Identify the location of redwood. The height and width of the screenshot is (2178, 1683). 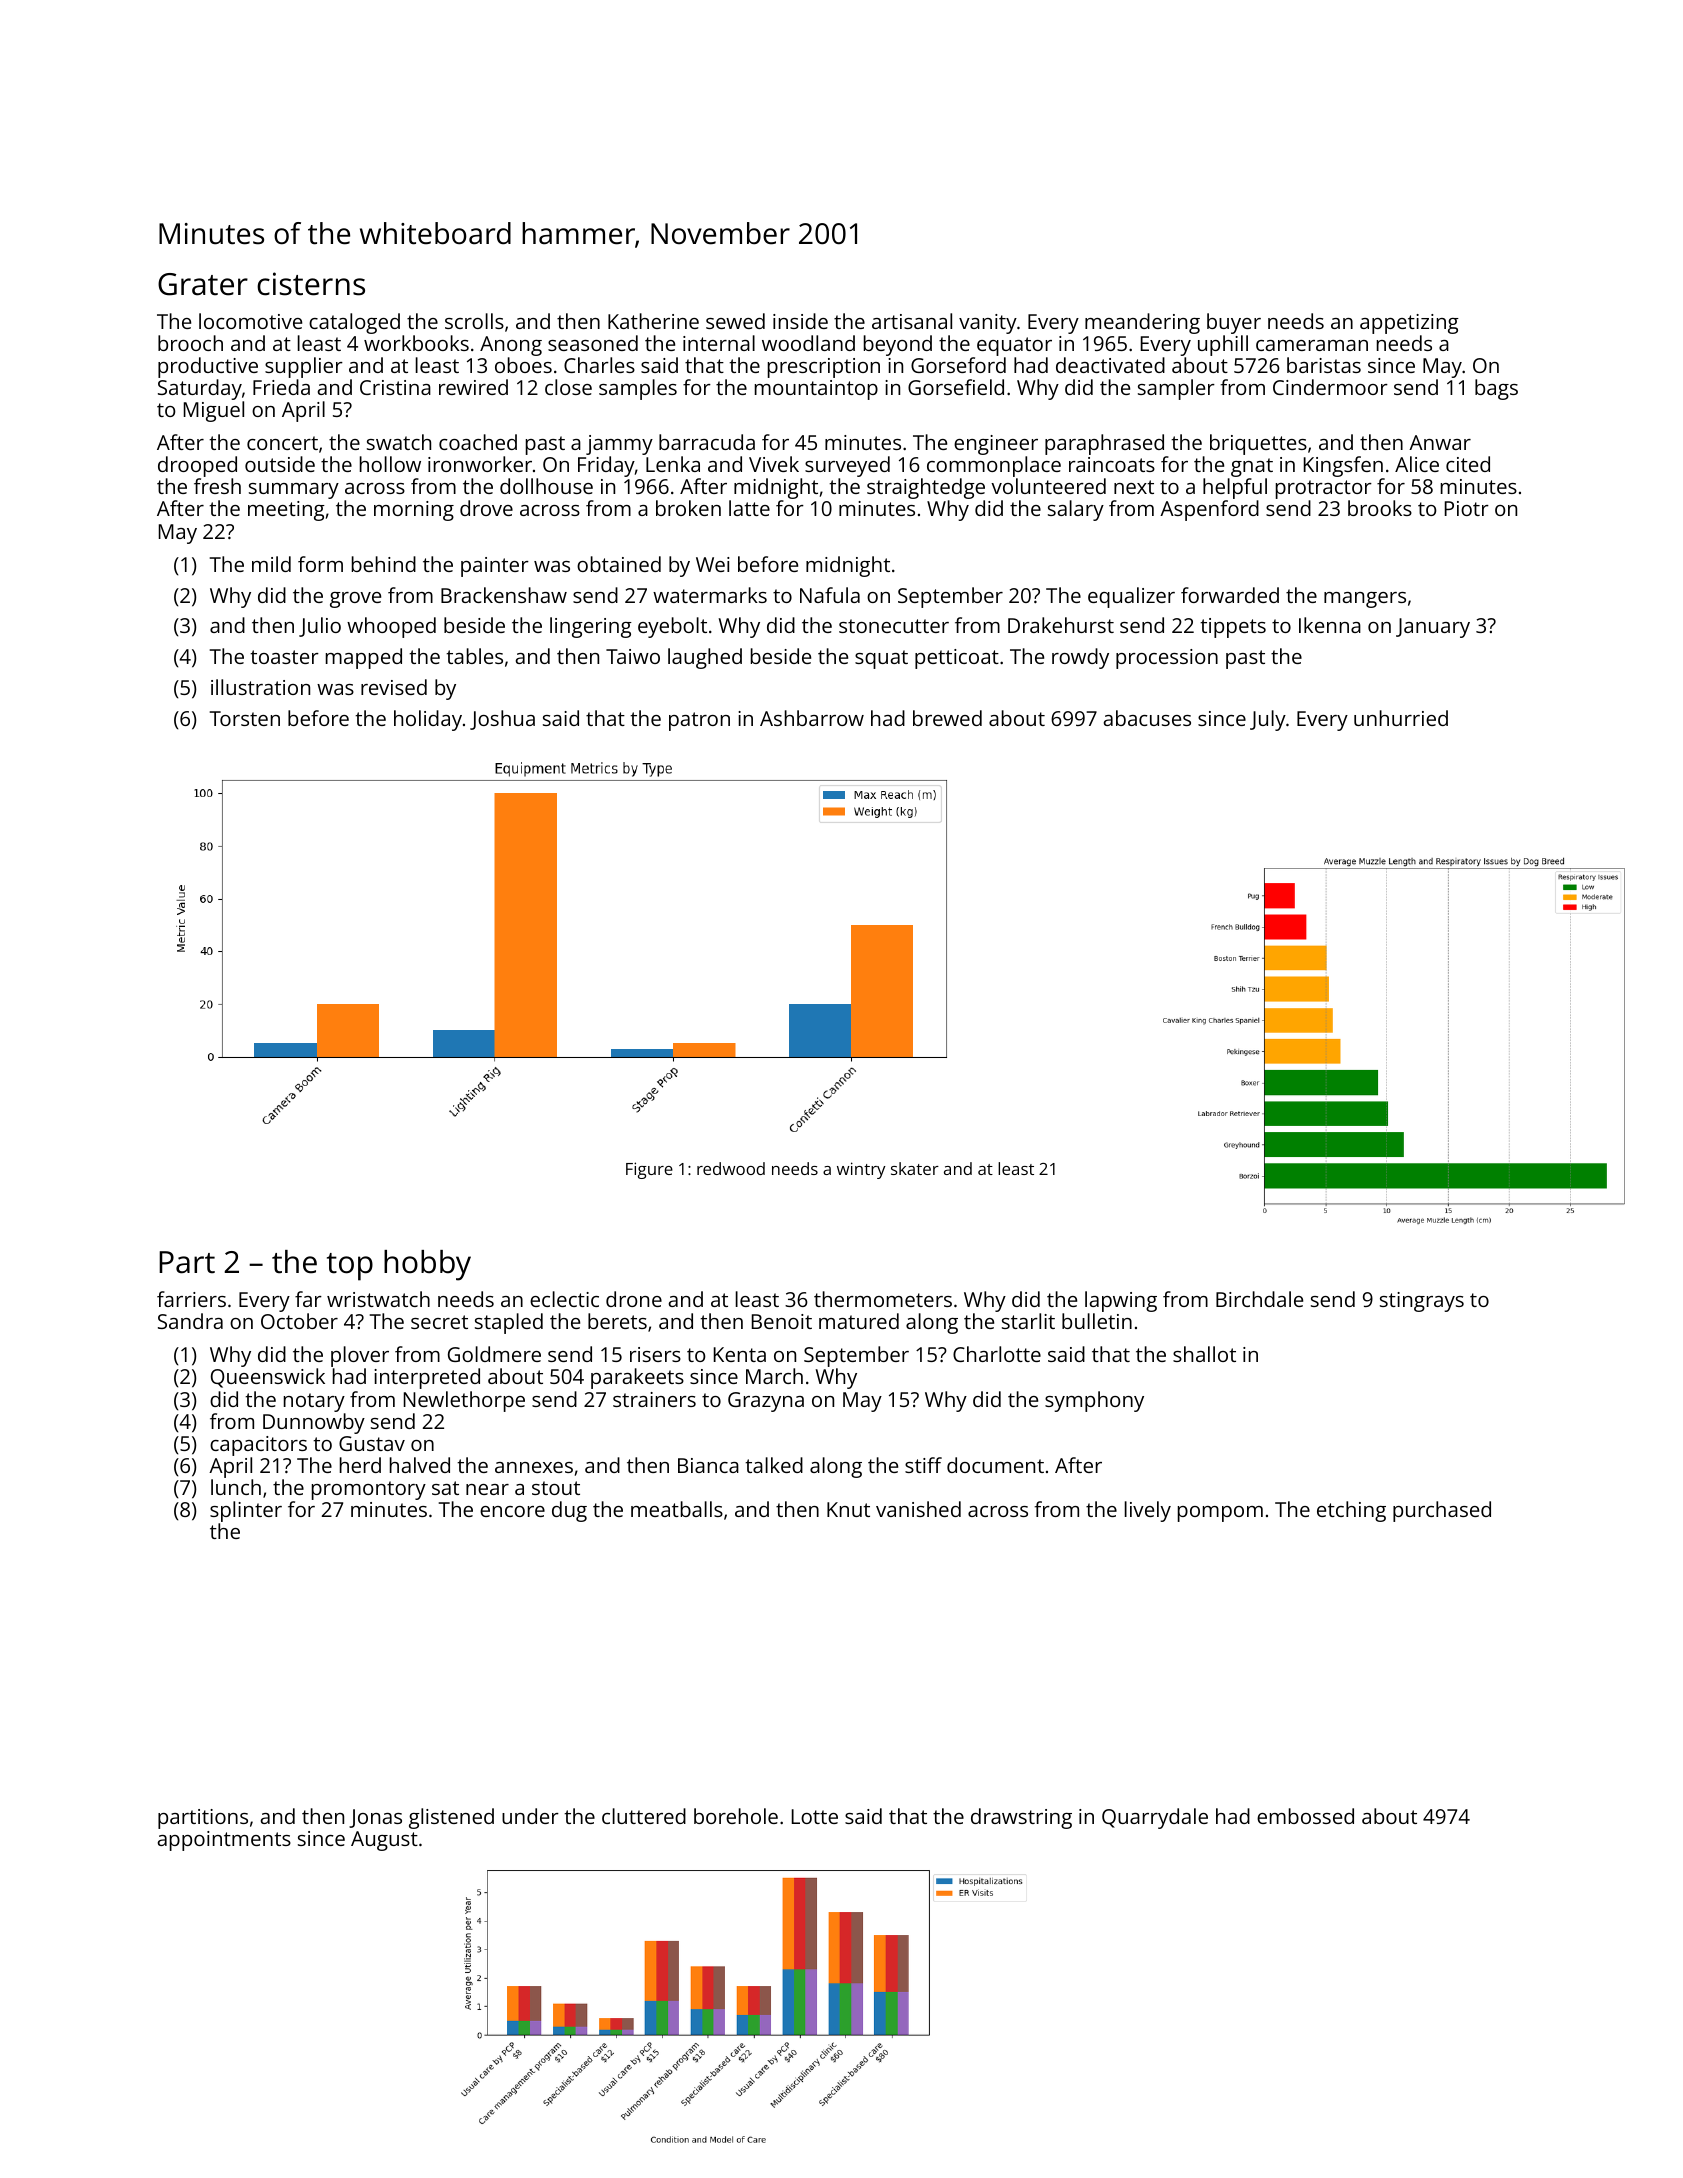
(731, 1168).
